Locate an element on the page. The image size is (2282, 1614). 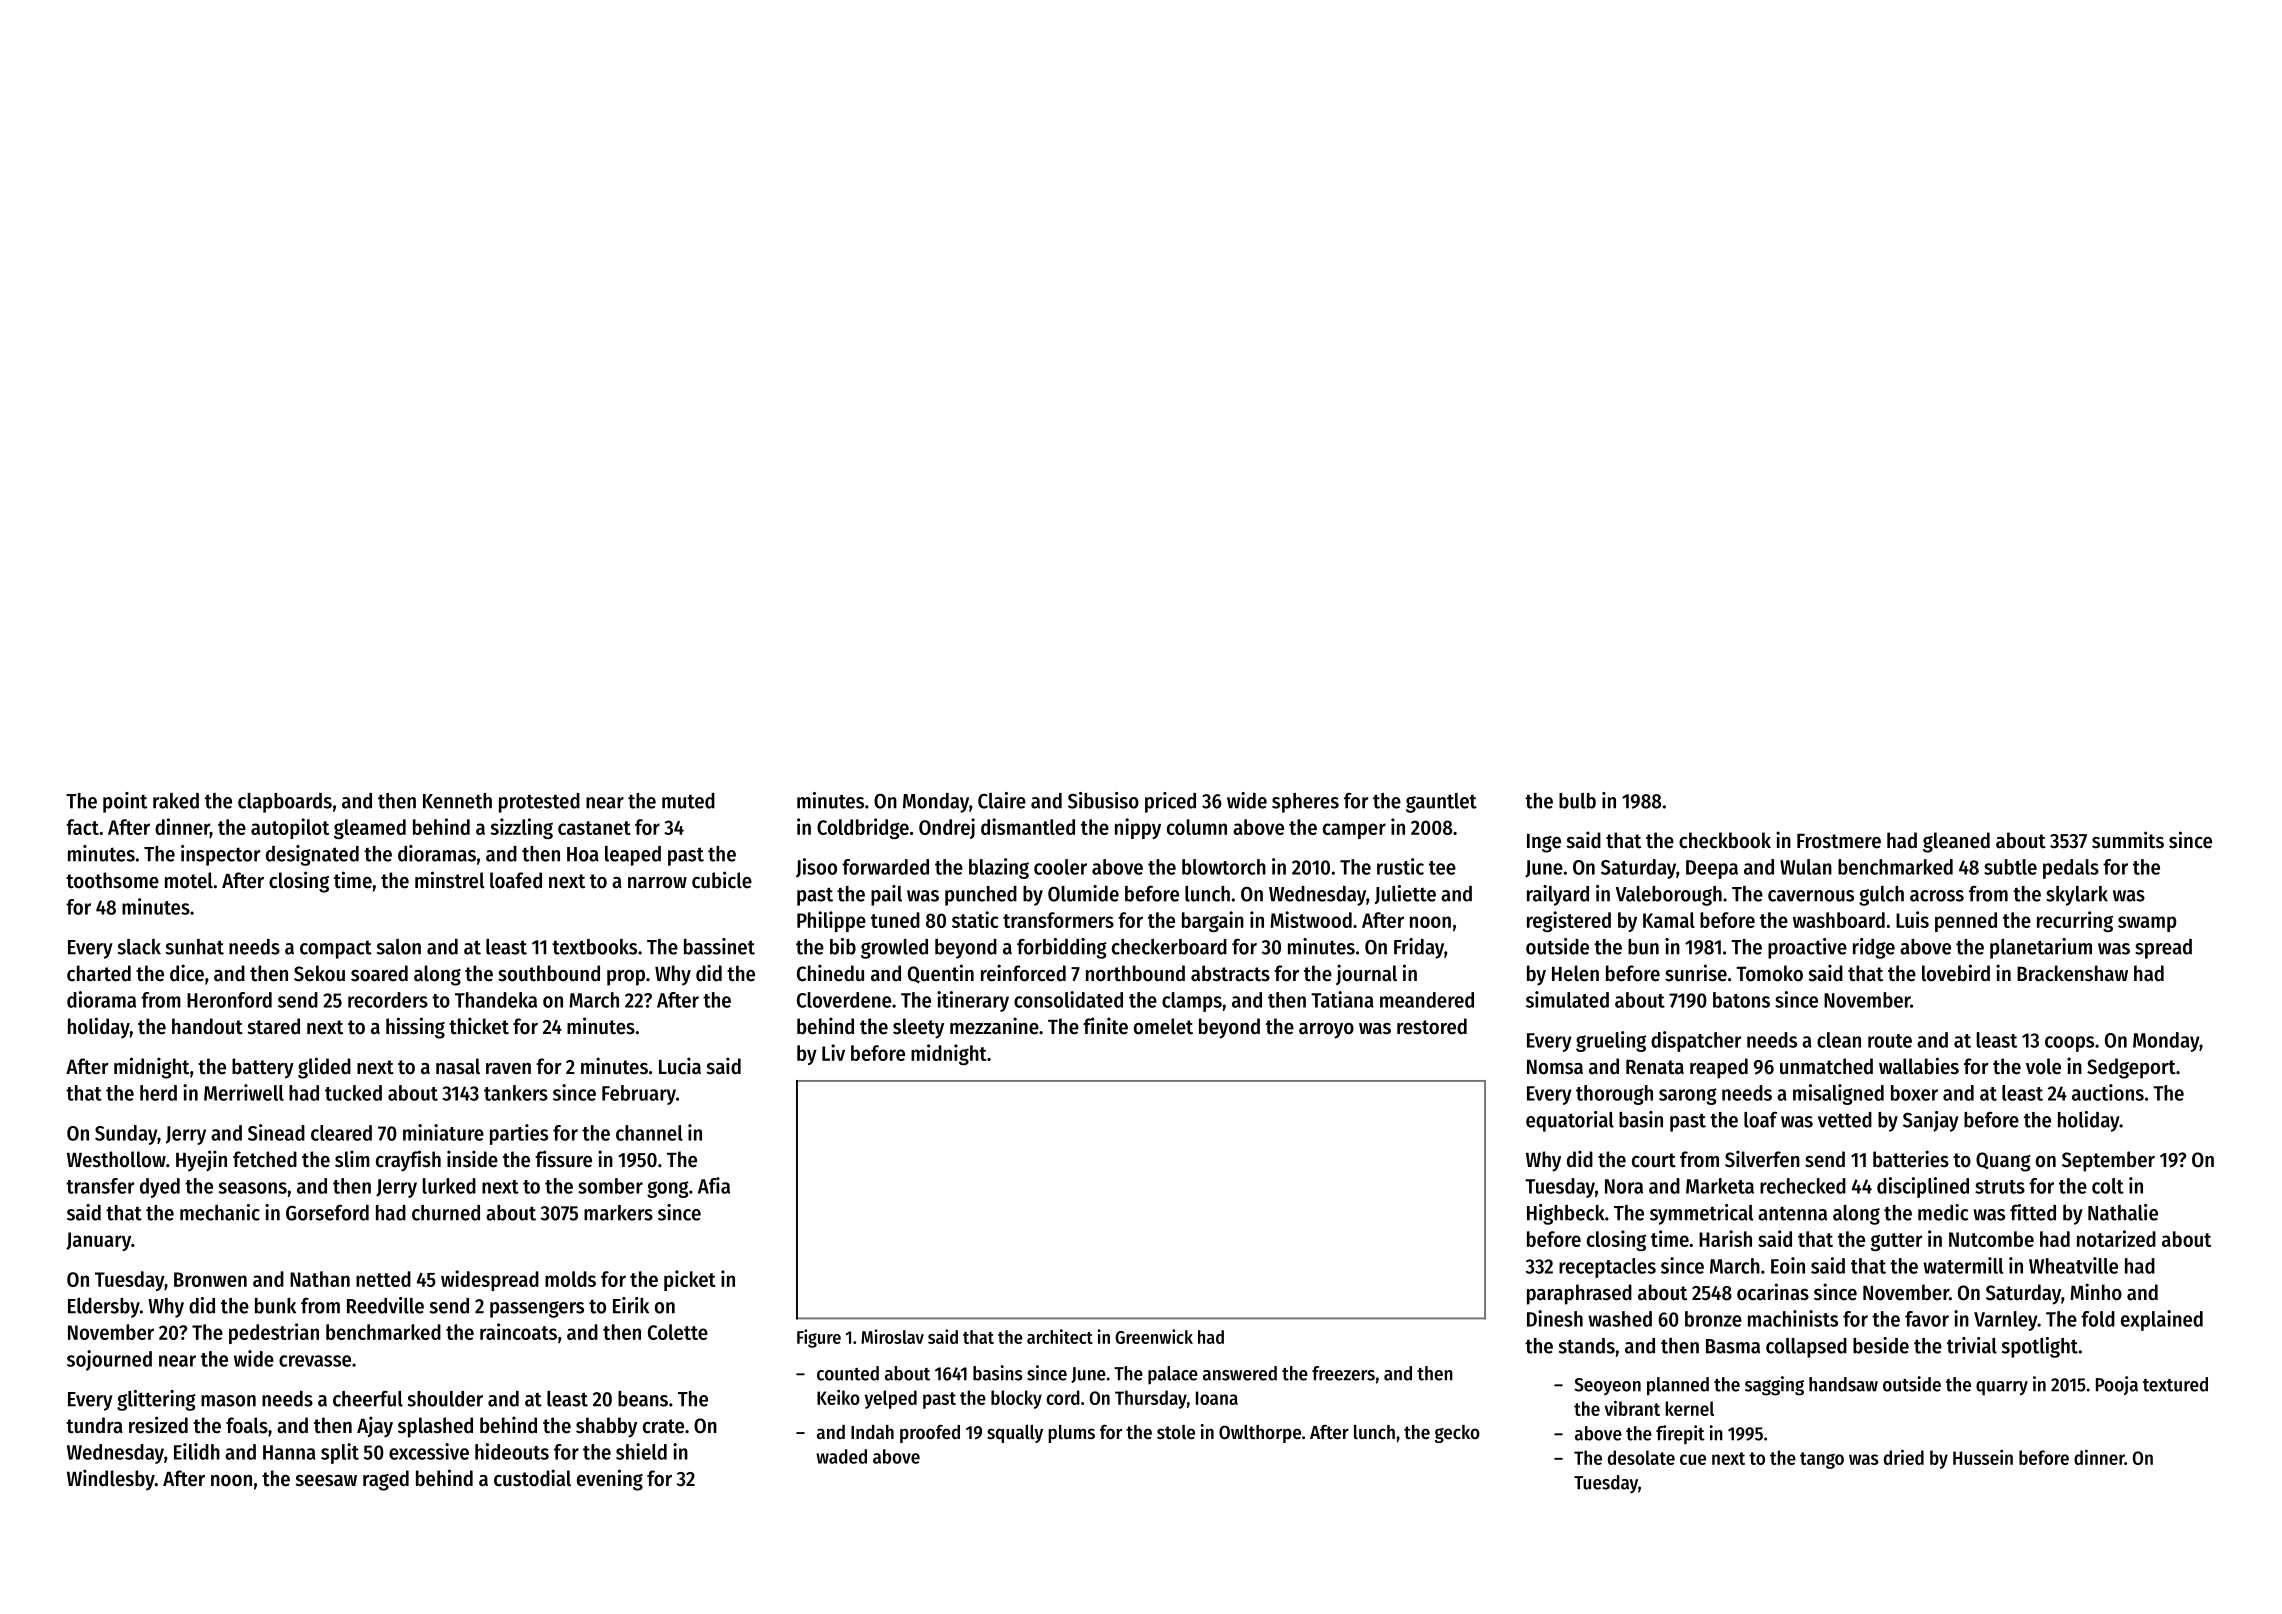
splashed is located at coordinates (435, 1427).
